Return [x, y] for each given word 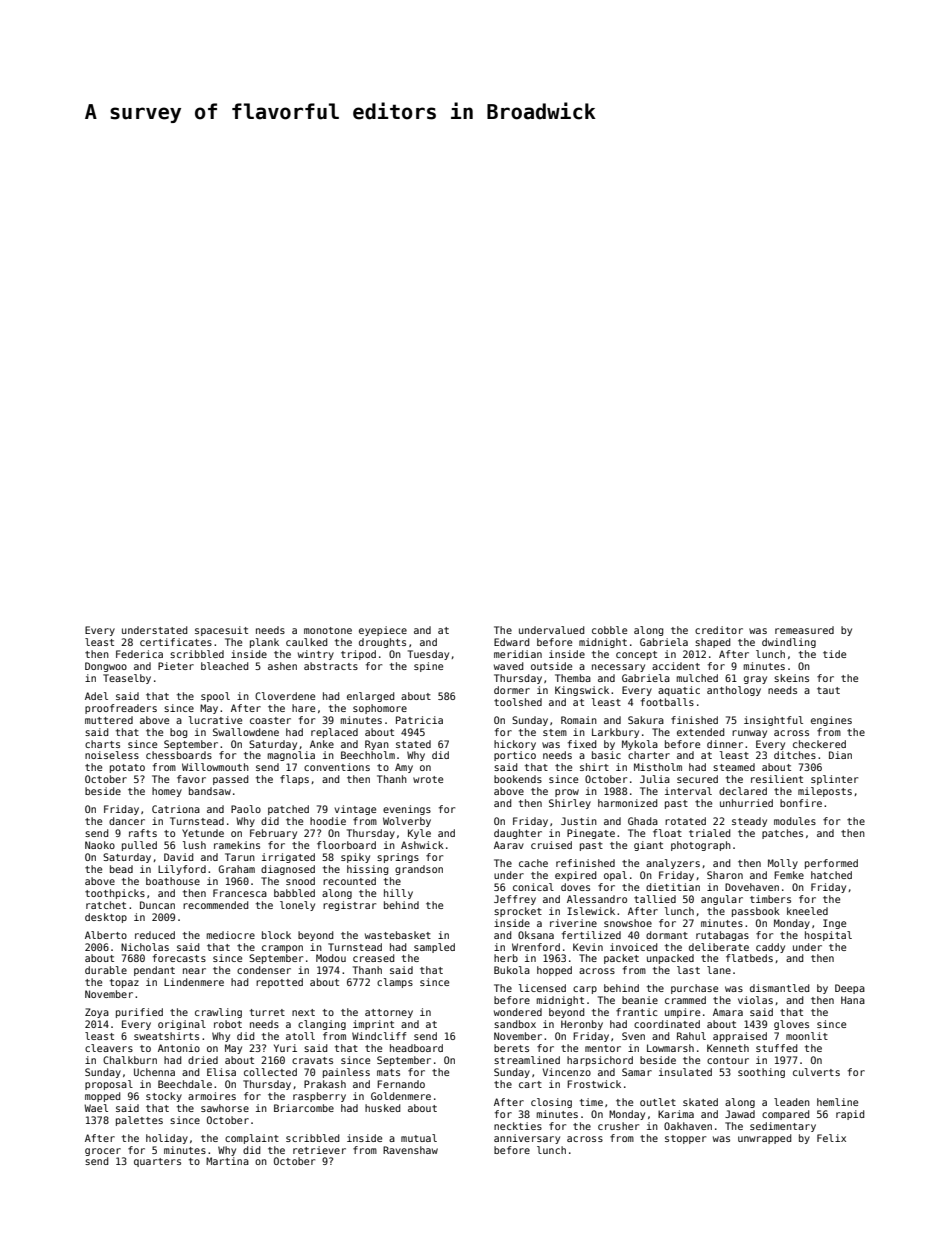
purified [139, 1013]
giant [648, 846]
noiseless [112, 755]
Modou [331, 958]
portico [515, 756]
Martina [227, 1161]
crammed [685, 1000]
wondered [518, 1012]
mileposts [825, 792]
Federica [139, 654]
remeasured [804, 630]
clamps [395, 983]
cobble [609, 630]
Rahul [691, 1036]
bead [121, 869]
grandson [419, 870]
